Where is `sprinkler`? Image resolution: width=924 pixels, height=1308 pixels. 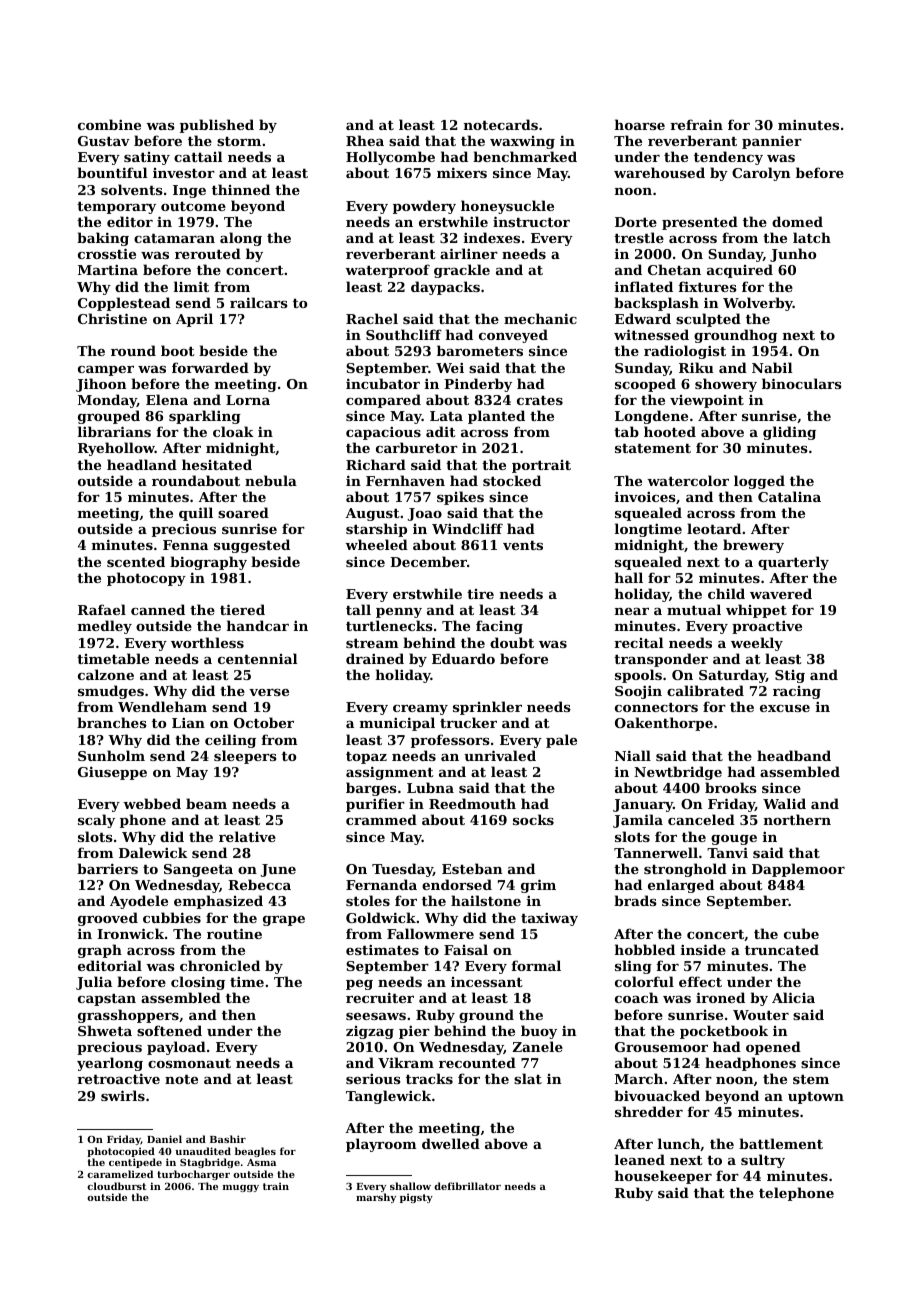
sprinkler is located at coordinates (487, 708).
